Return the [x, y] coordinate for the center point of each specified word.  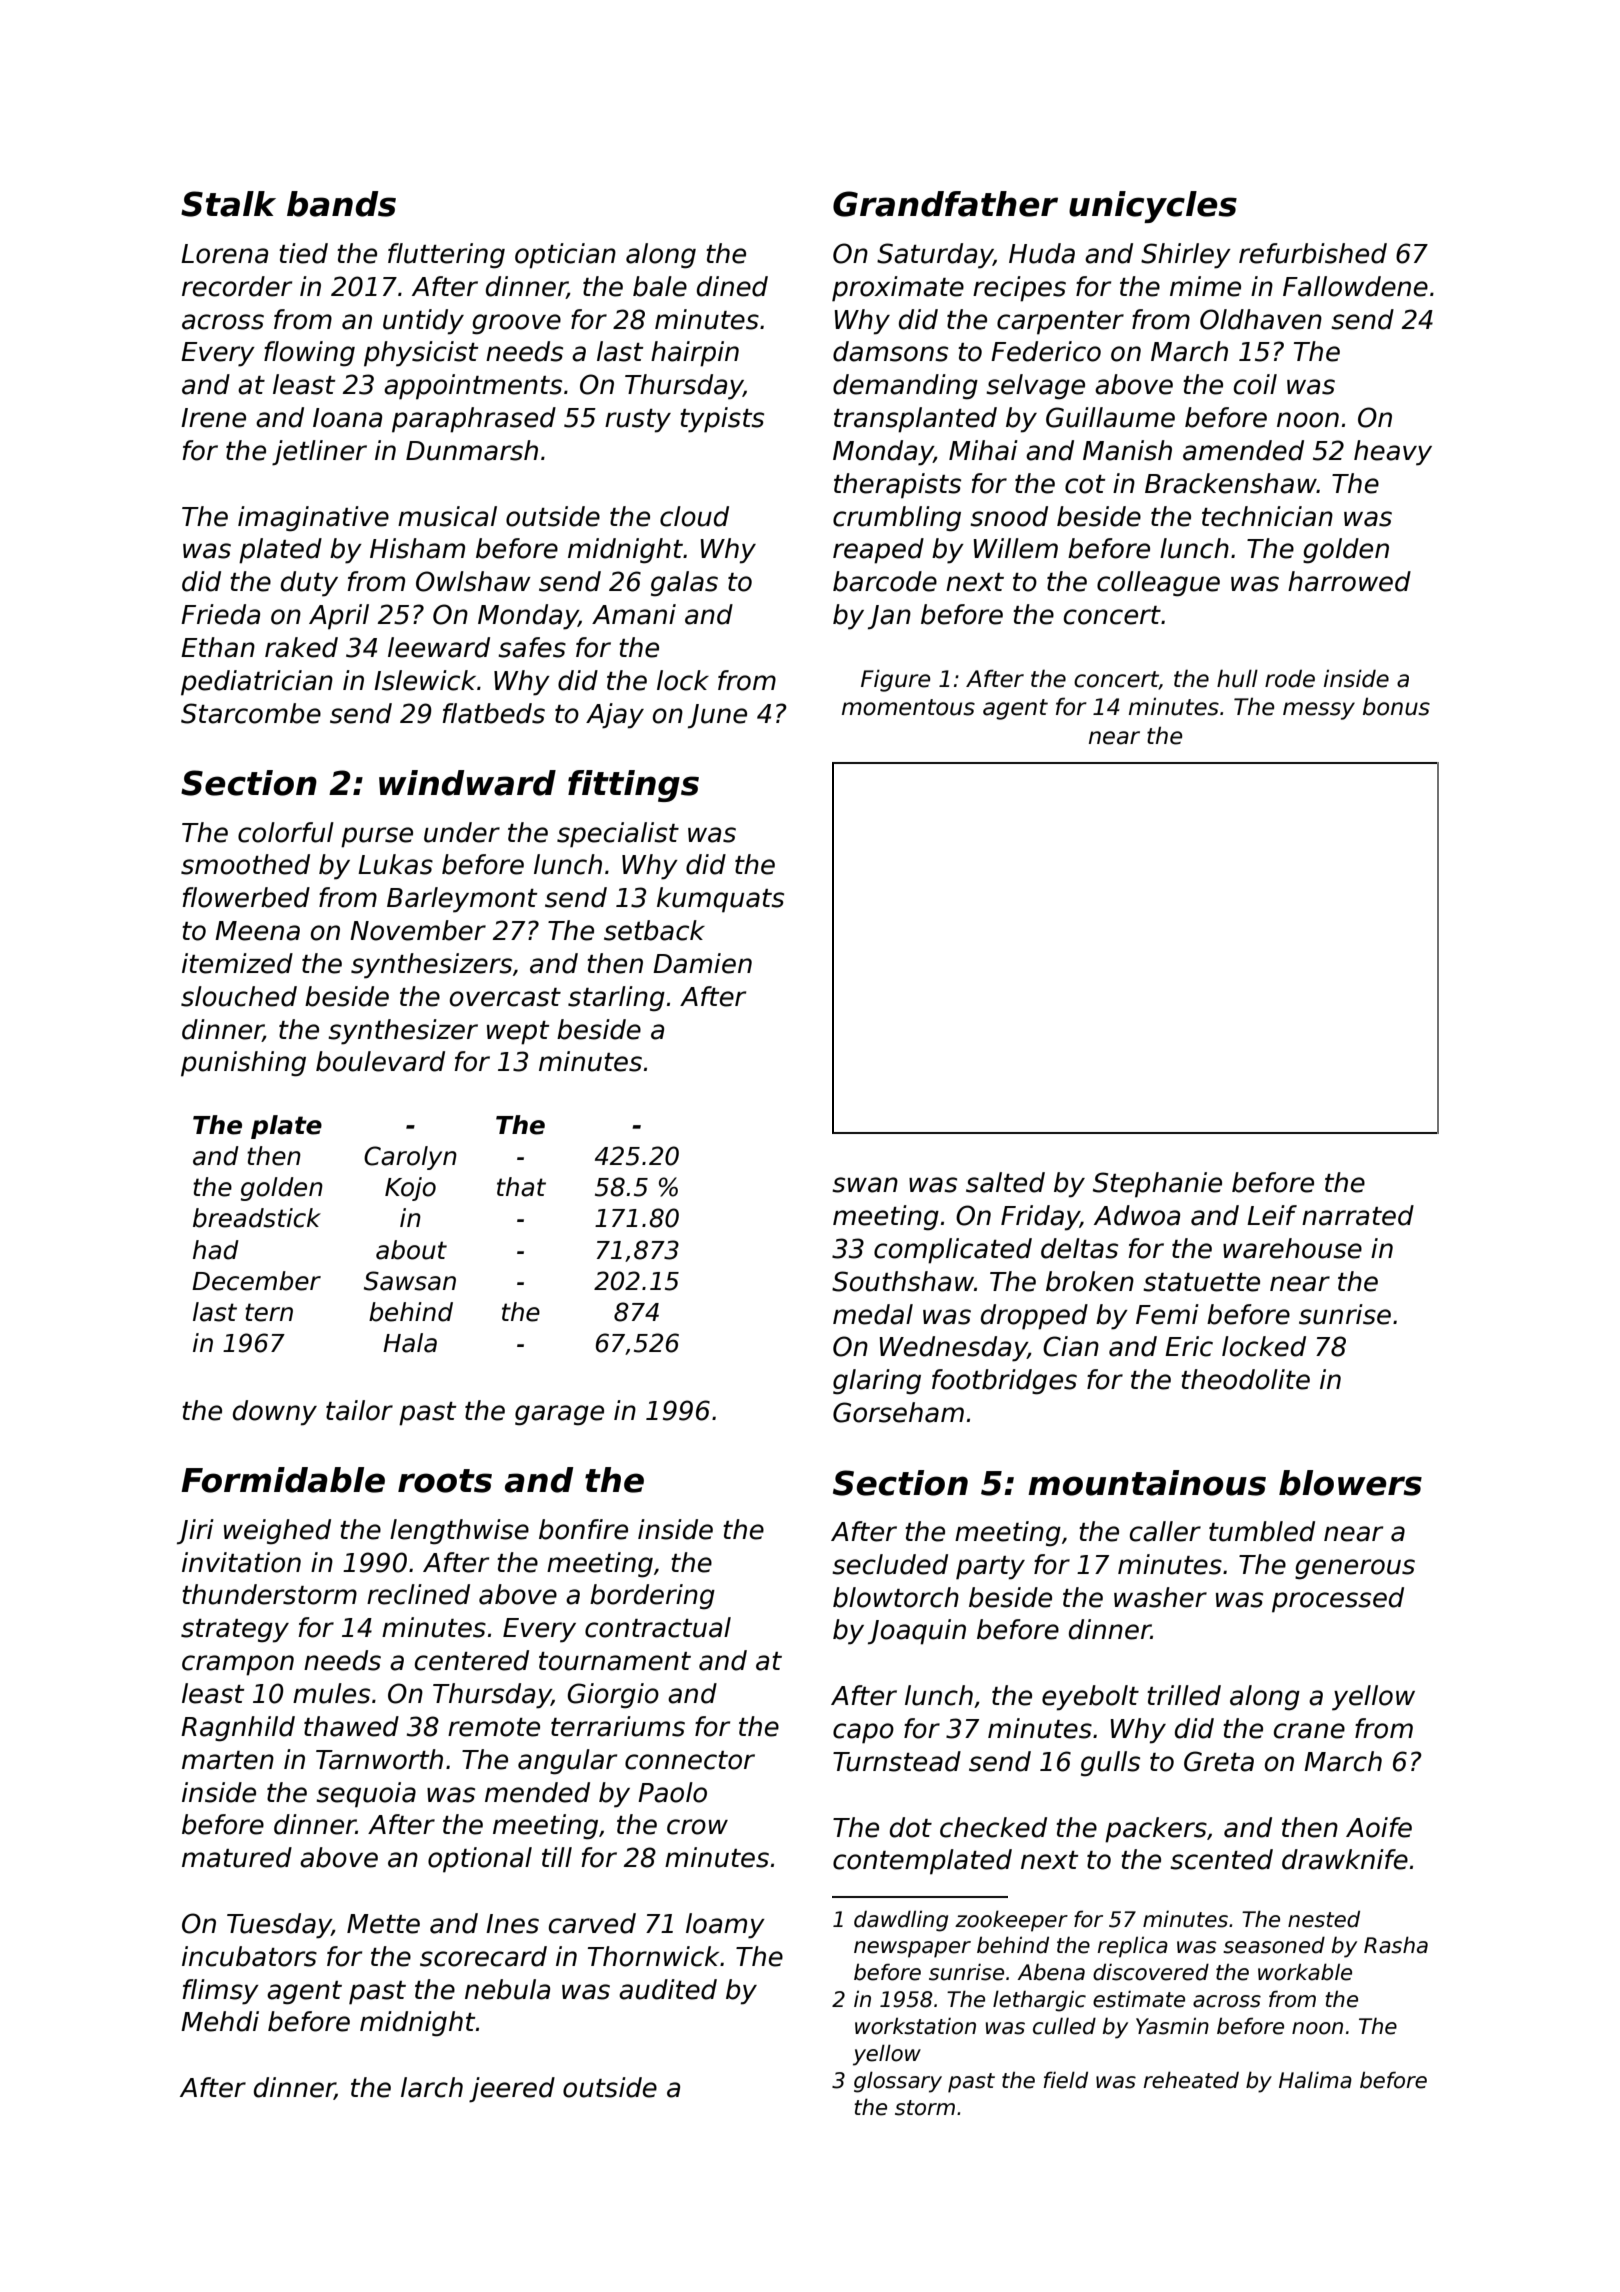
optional [480, 1860]
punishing [243, 1064]
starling [616, 999]
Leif [1272, 1215]
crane [1309, 1731]
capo [863, 1733]
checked [993, 1827]
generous [1355, 1569]
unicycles [1153, 207]
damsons [890, 351]
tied [303, 253]
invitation [241, 1562]
